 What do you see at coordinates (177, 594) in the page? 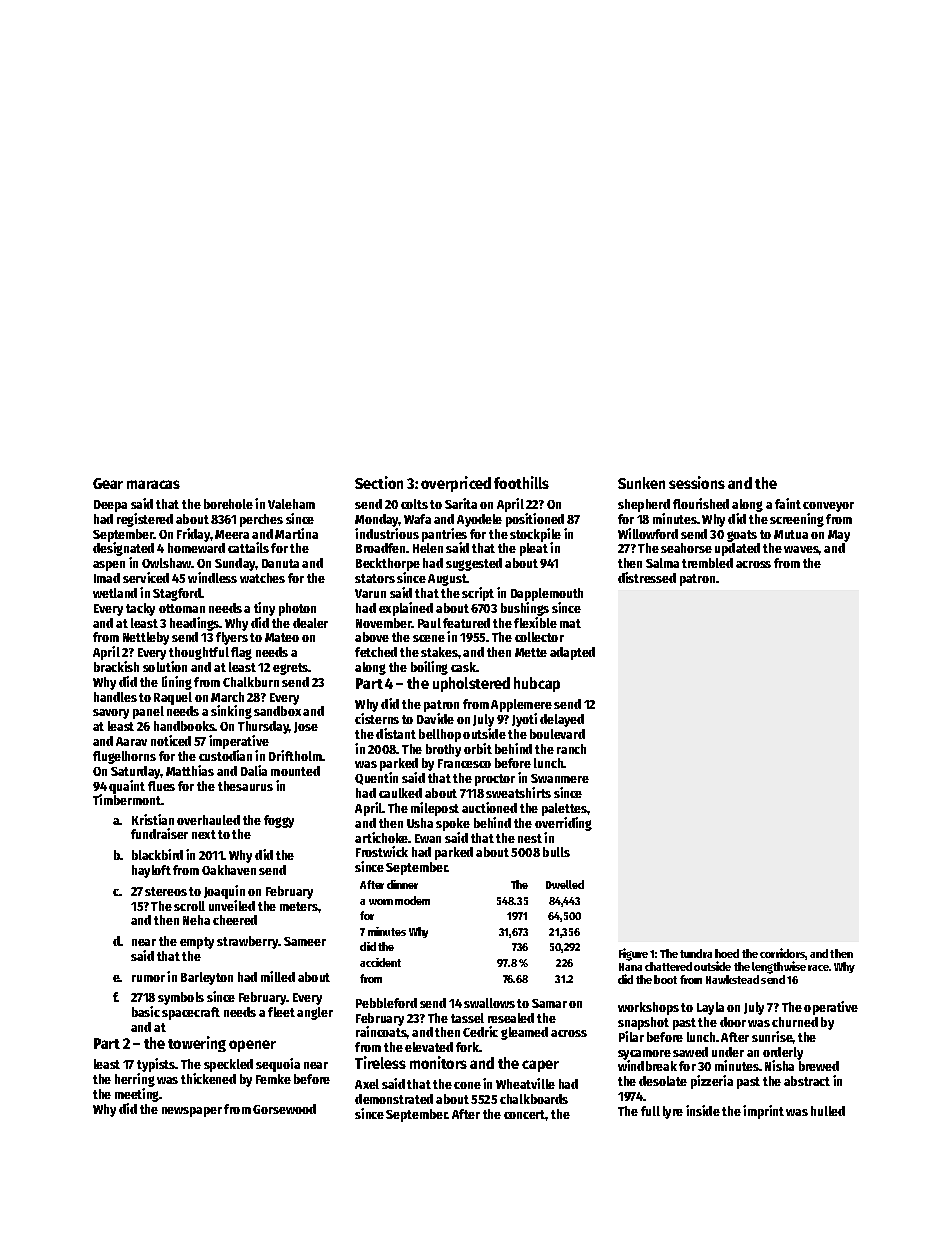
I see `Stagford` at bounding box center [177, 594].
